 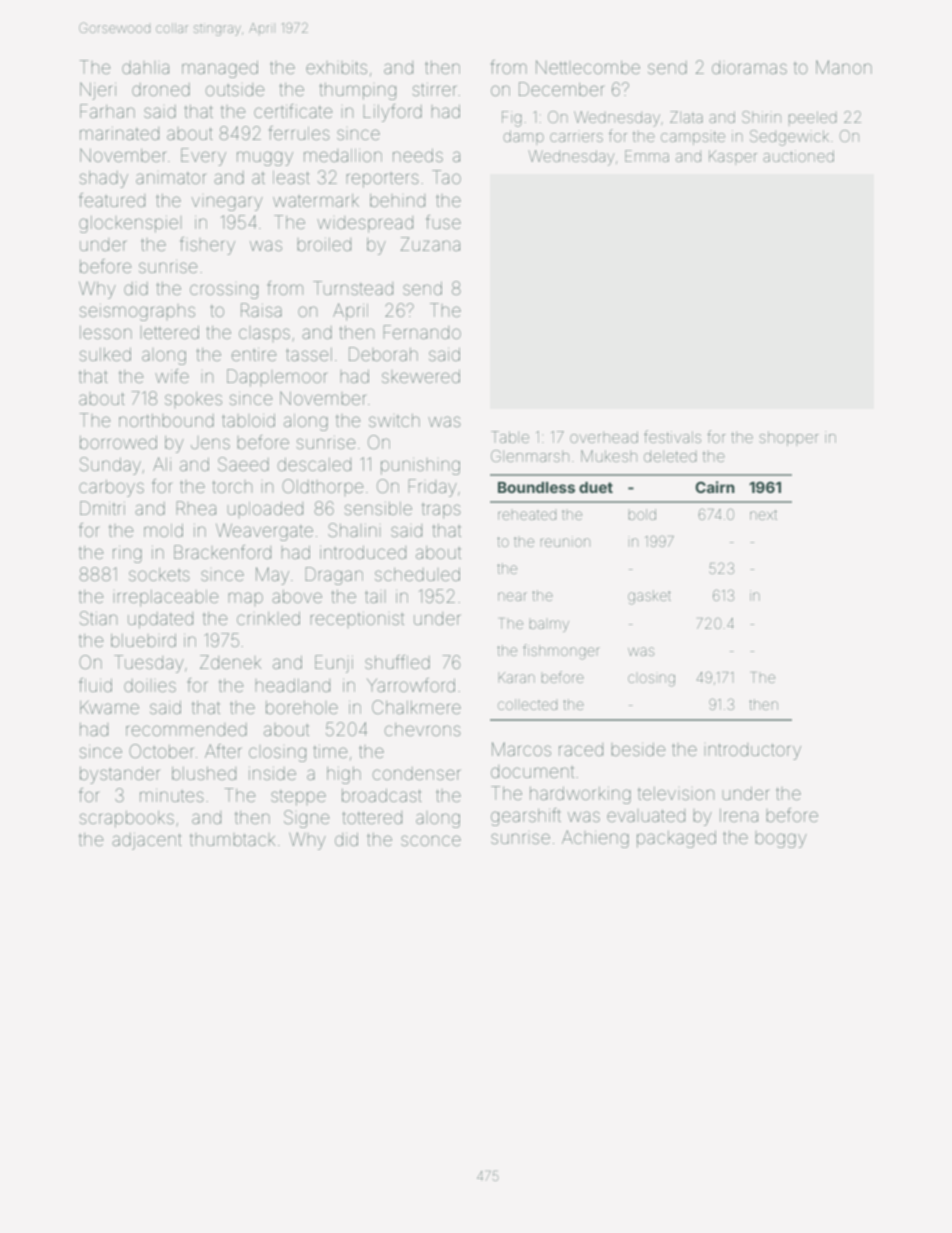 What do you see at coordinates (532, 771) in the screenshot?
I see `document` at bounding box center [532, 771].
